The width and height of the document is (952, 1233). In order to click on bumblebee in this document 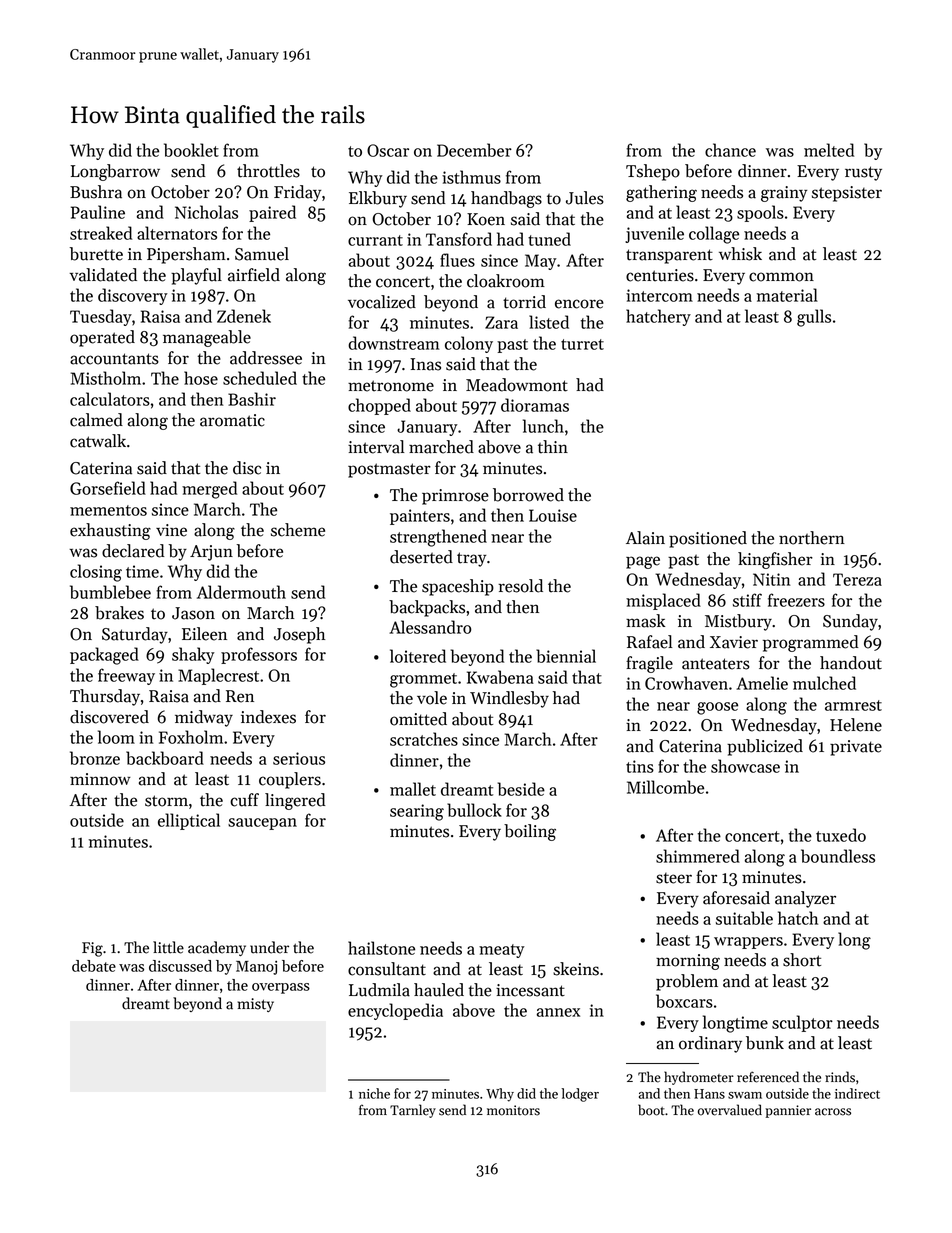, I will do `click(110, 592)`.
